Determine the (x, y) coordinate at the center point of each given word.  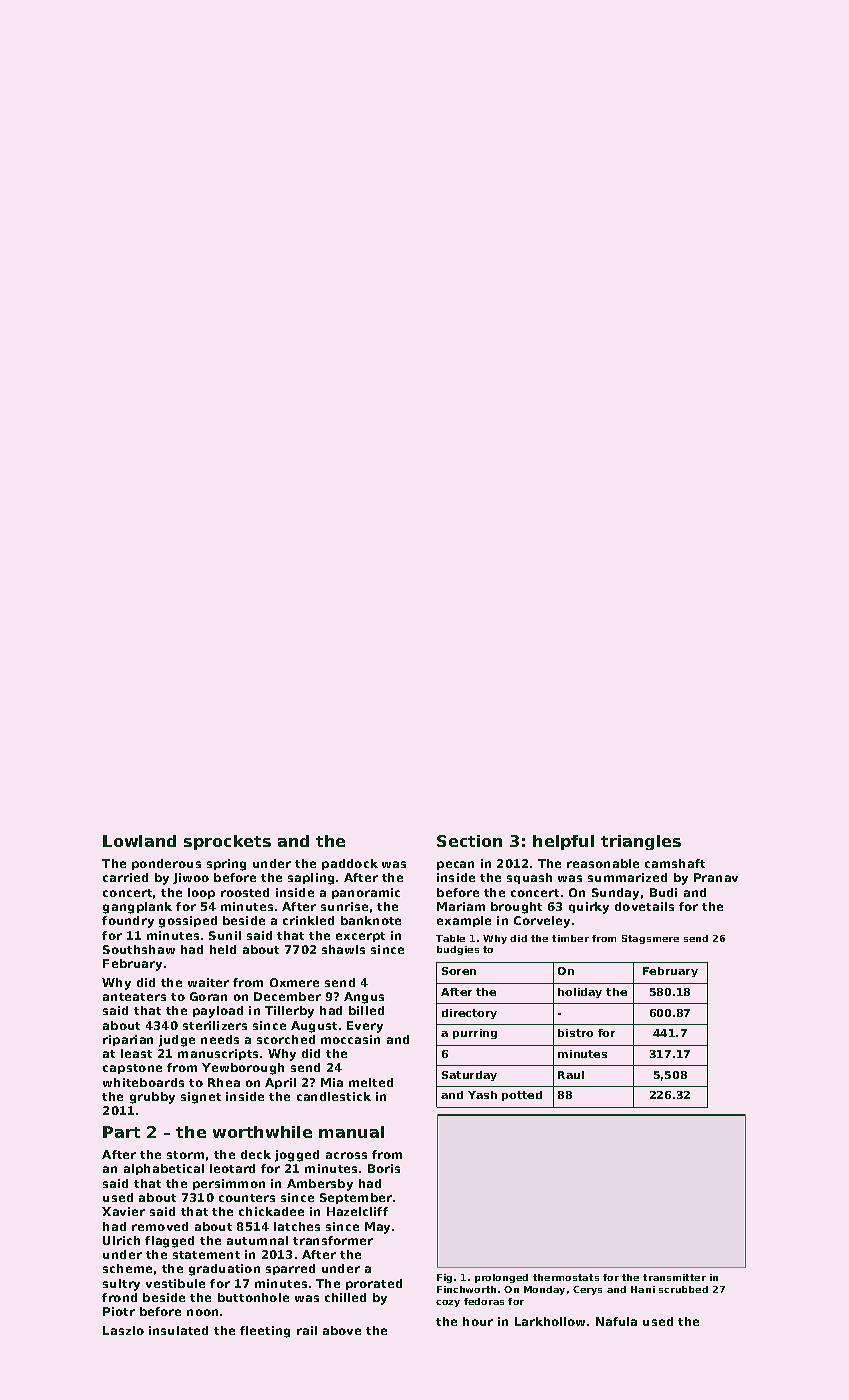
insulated (178, 1330)
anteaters (134, 997)
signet (201, 1098)
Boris (384, 1168)
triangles (641, 842)
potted (522, 1096)
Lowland (139, 841)
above (342, 1330)
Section (469, 841)
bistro (575, 1033)
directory (469, 1014)
